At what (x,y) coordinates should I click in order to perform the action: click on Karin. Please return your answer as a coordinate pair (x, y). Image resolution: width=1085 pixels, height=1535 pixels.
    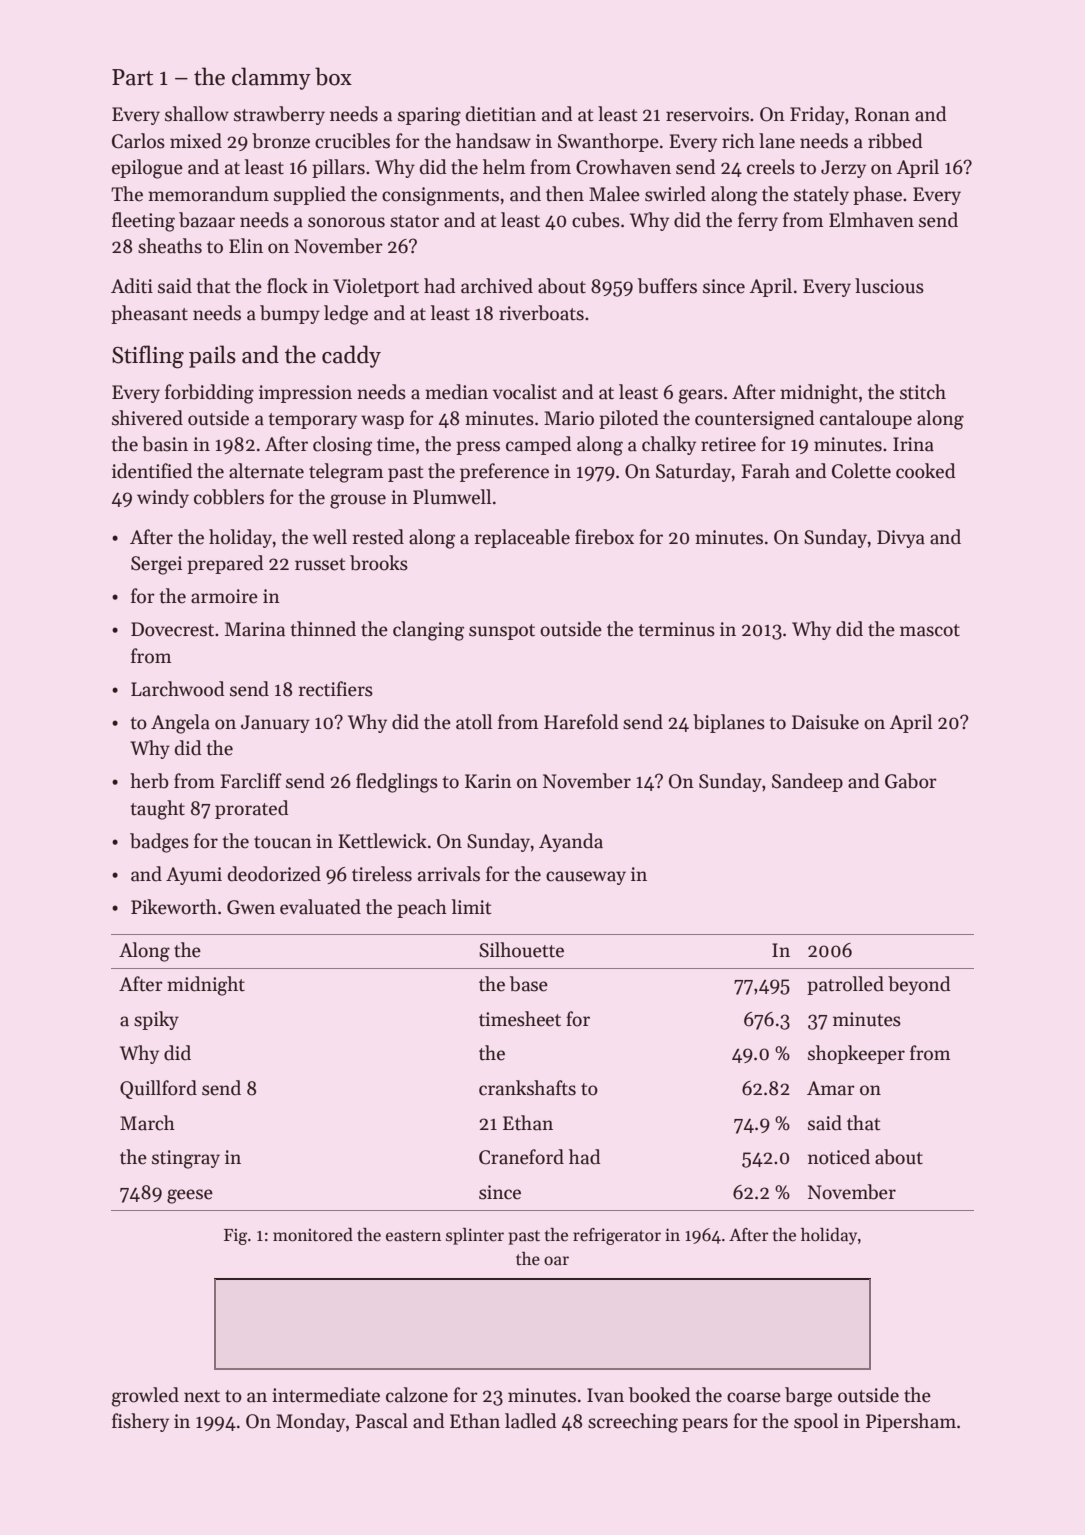
    Looking at the image, I should click on (488, 781).
